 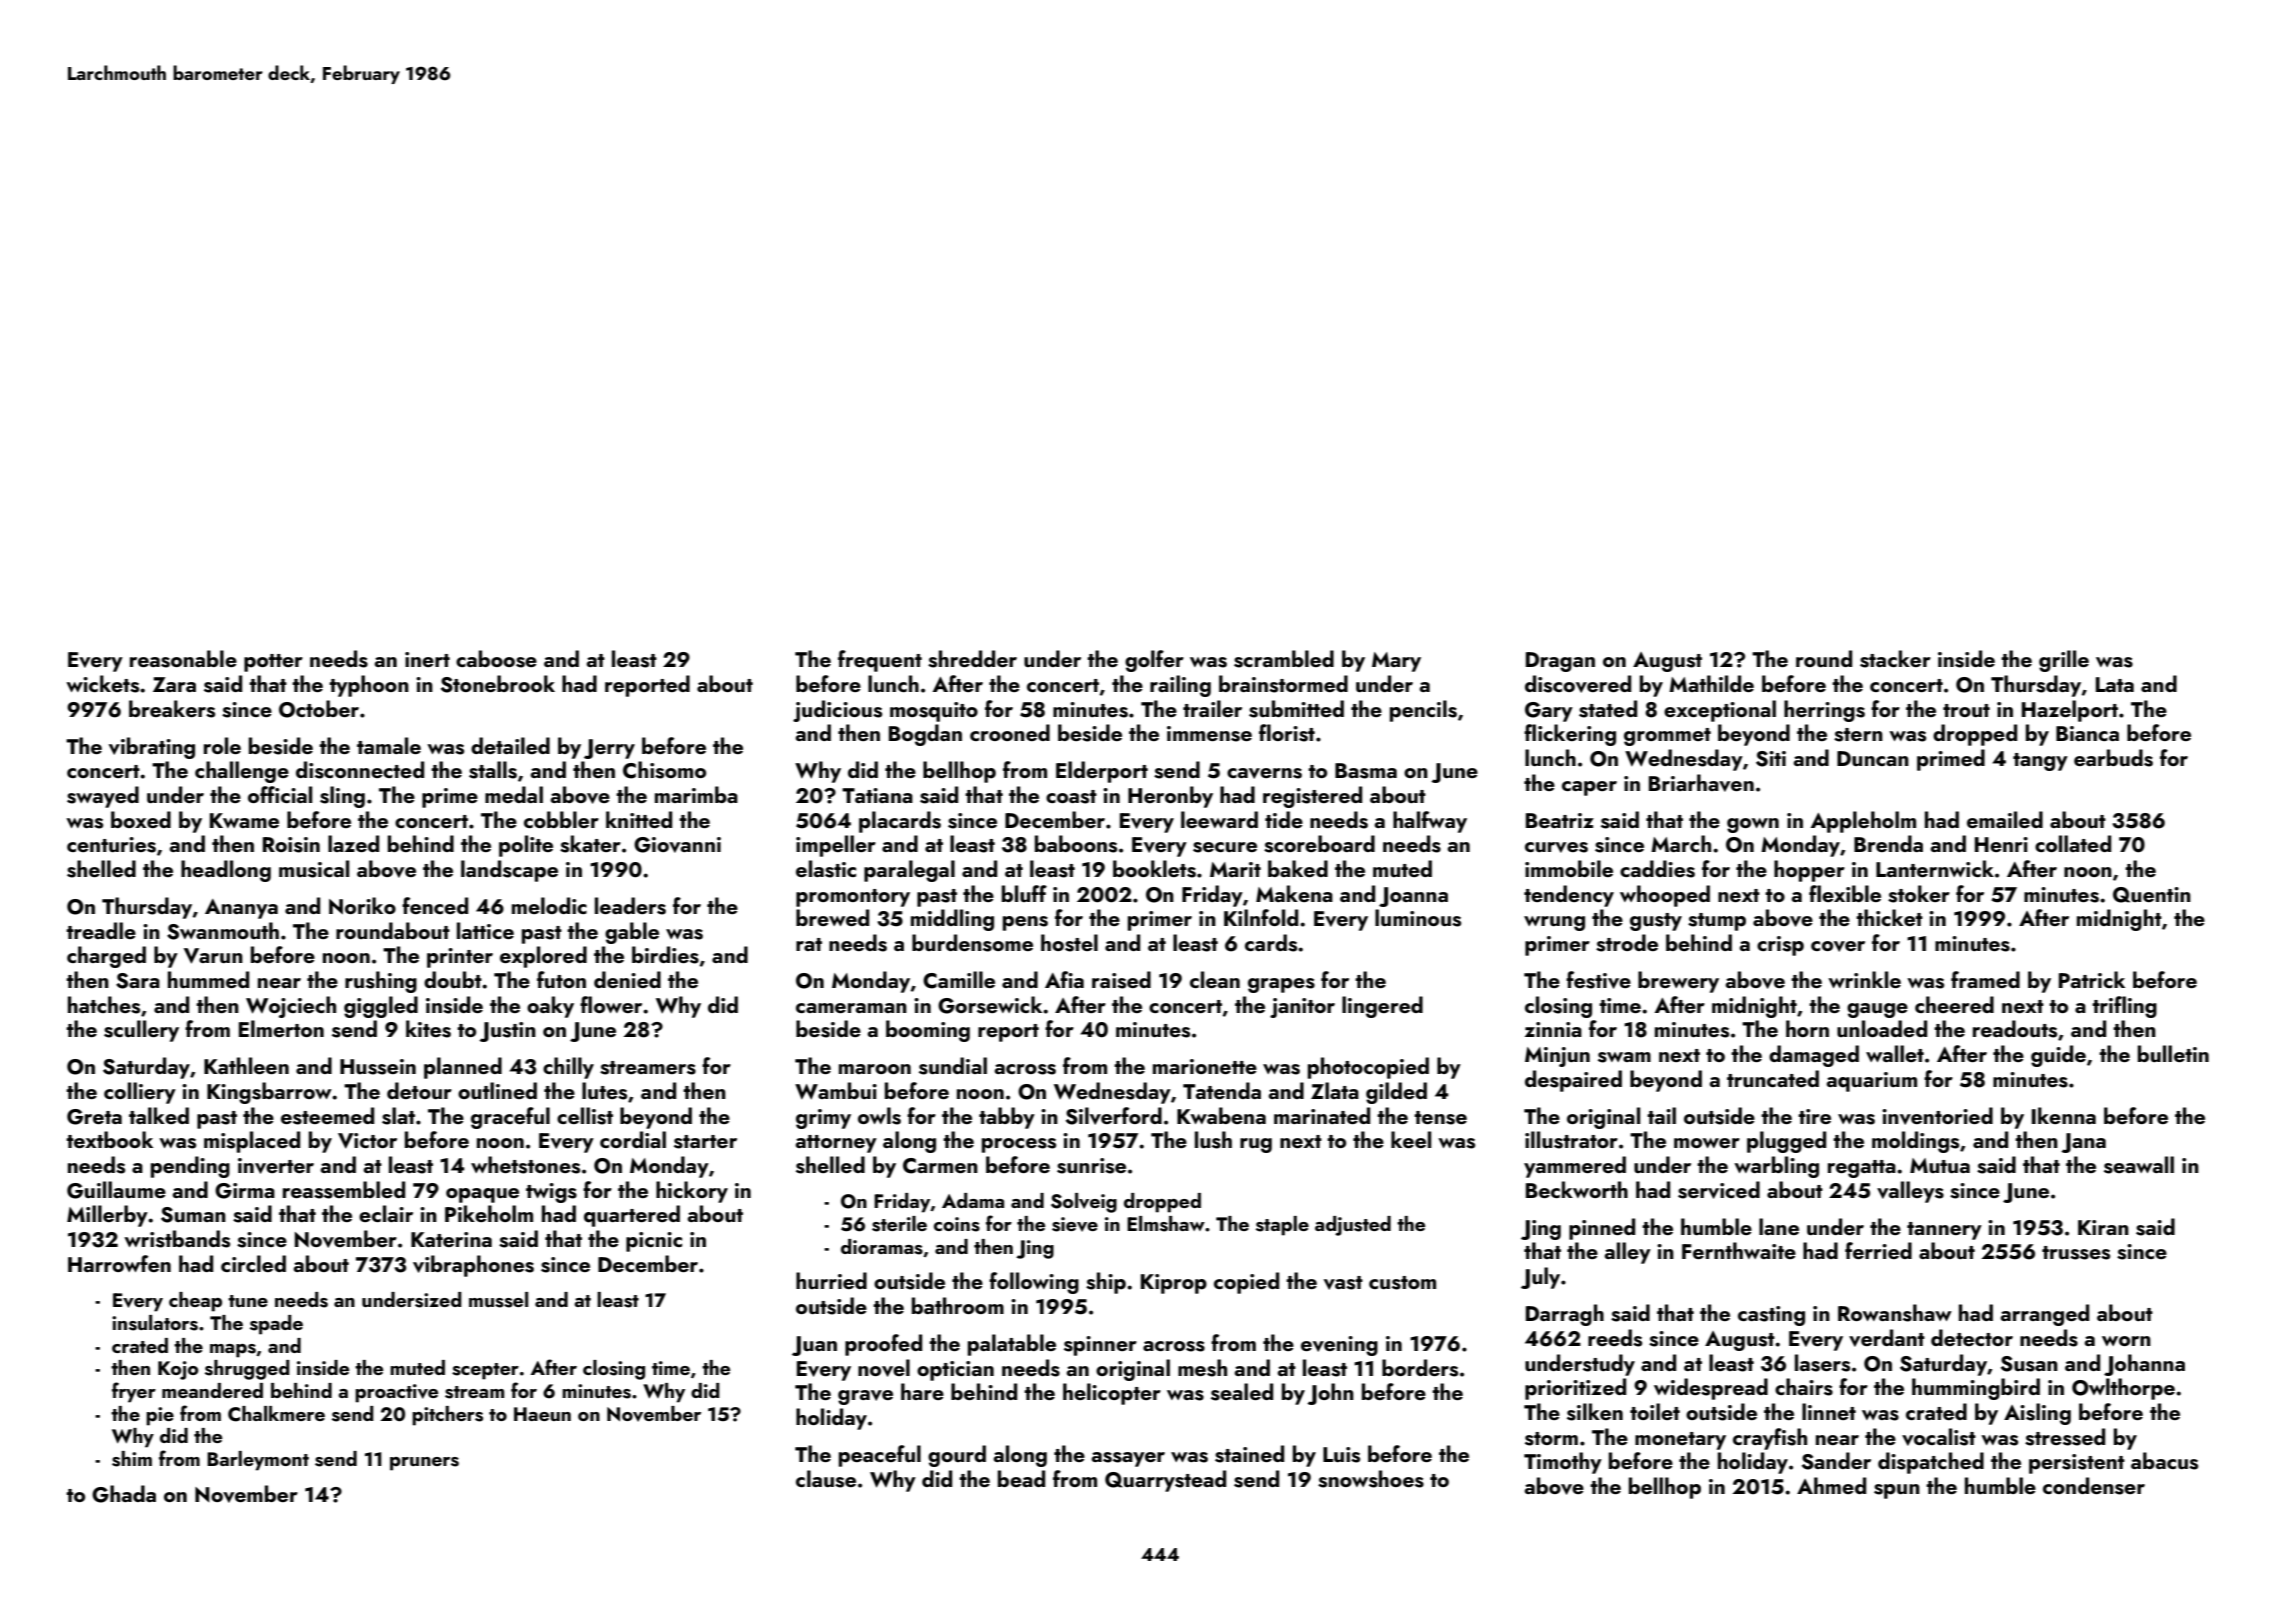 What do you see at coordinates (1711, 683) in the screenshot?
I see `Mathilde` at bounding box center [1711, 683].
